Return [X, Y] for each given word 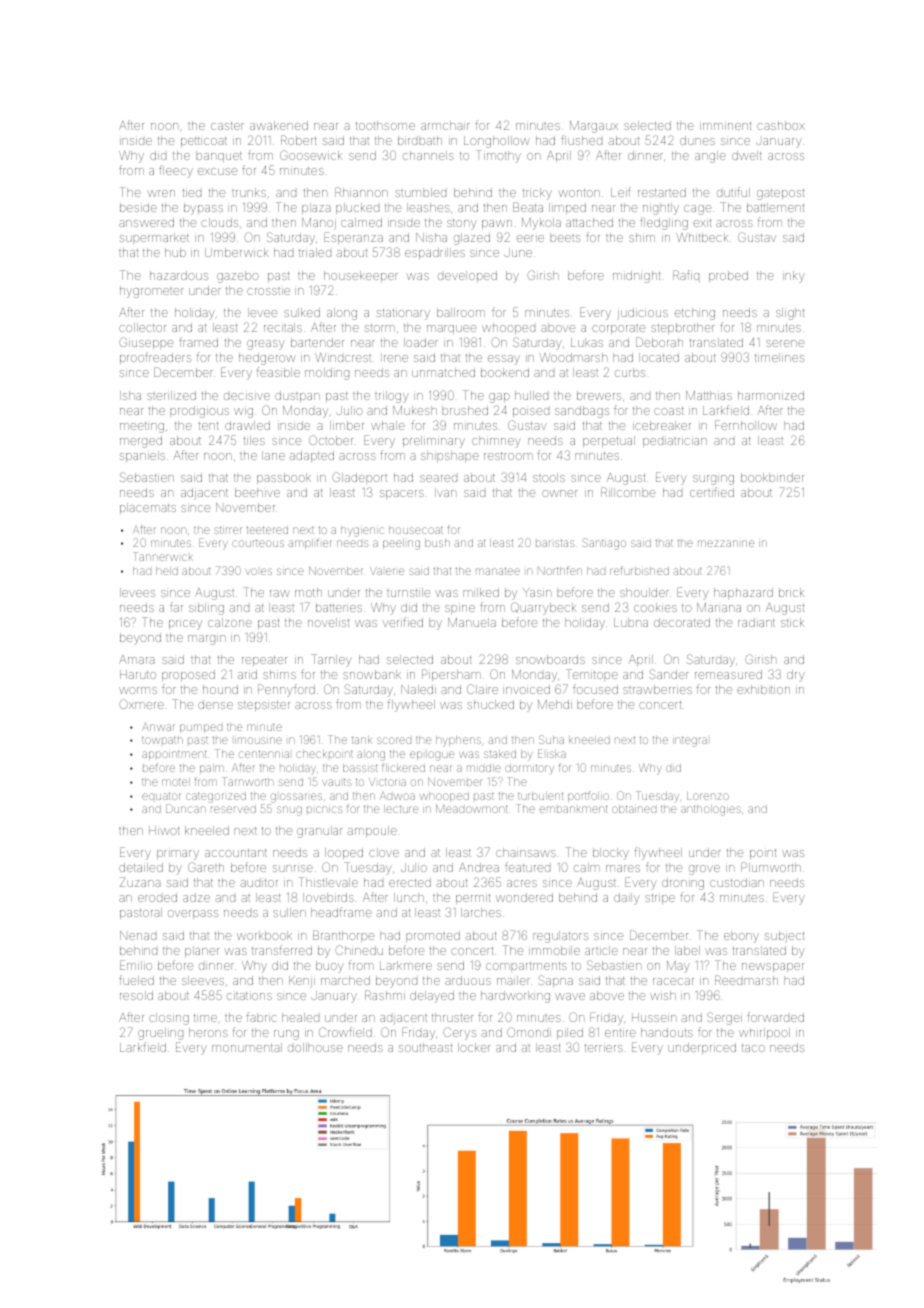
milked [481, 592]
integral [690, 741]
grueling [160, 1034]
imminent [725, 126]
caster [227, 126]
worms [138, 690]
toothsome [385, 125]
